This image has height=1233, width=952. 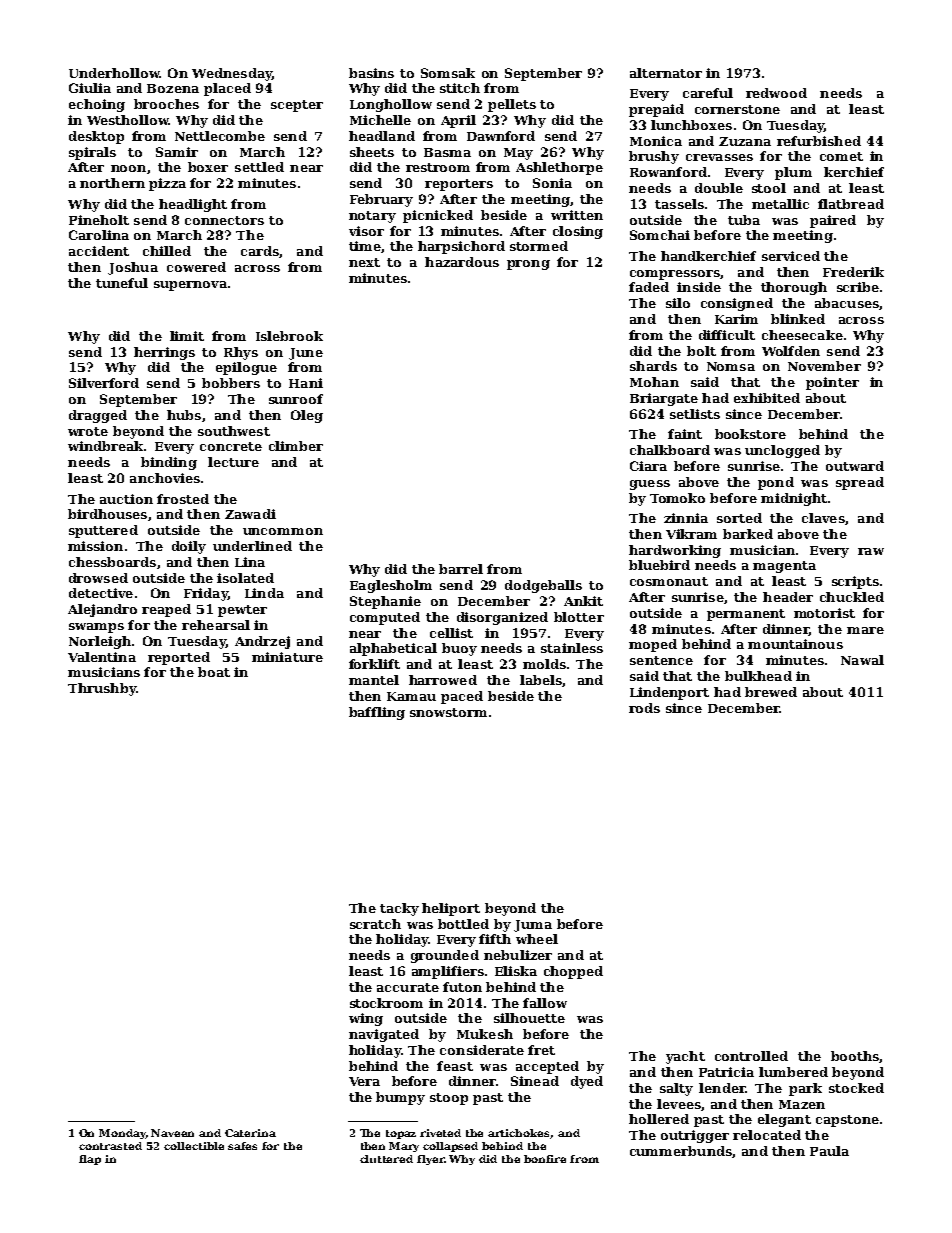 I want to click on moped, so click(x=653, y=645).
